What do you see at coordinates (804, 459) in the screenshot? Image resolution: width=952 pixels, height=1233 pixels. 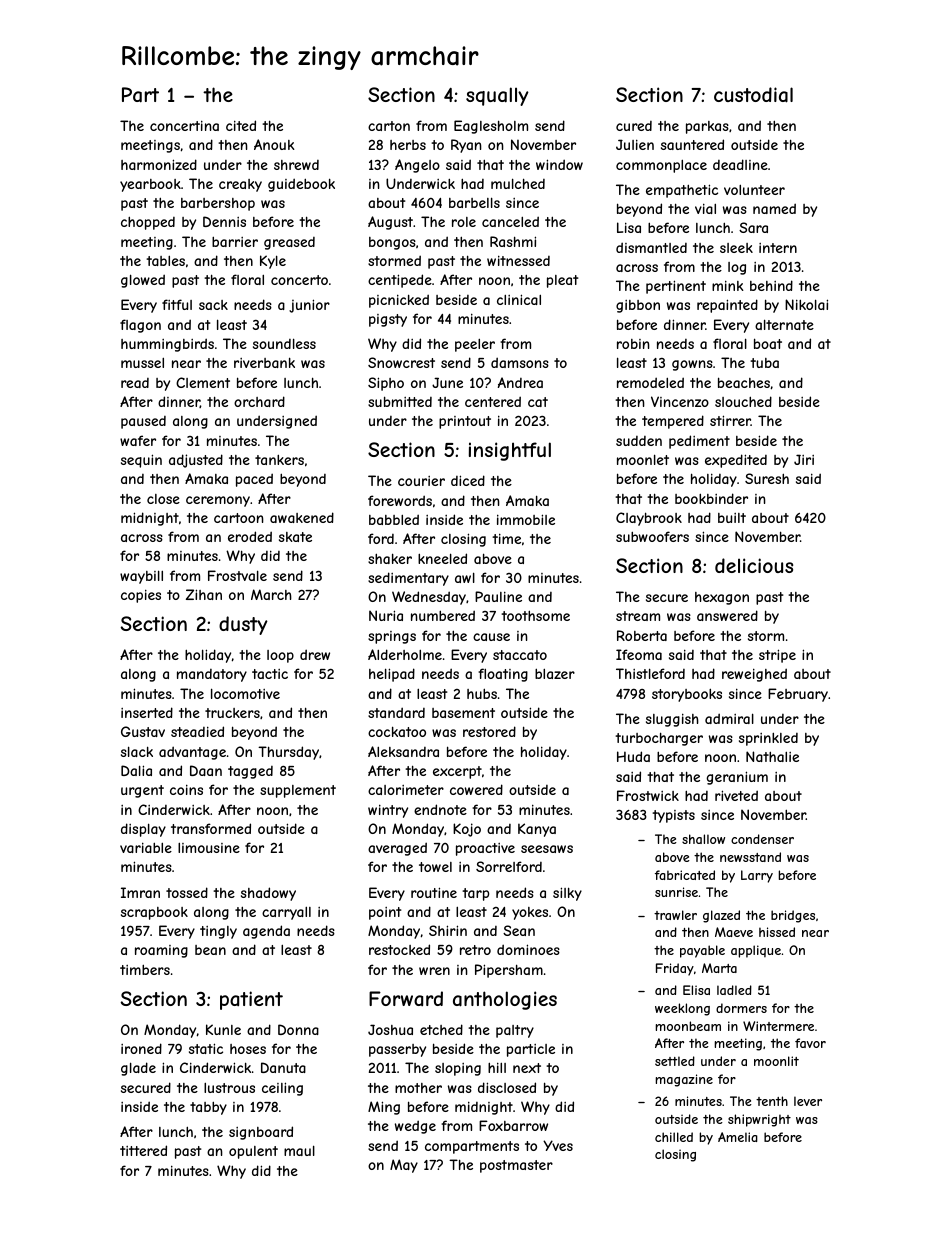 I see `Jiri` at bounding box center [804, 459].
